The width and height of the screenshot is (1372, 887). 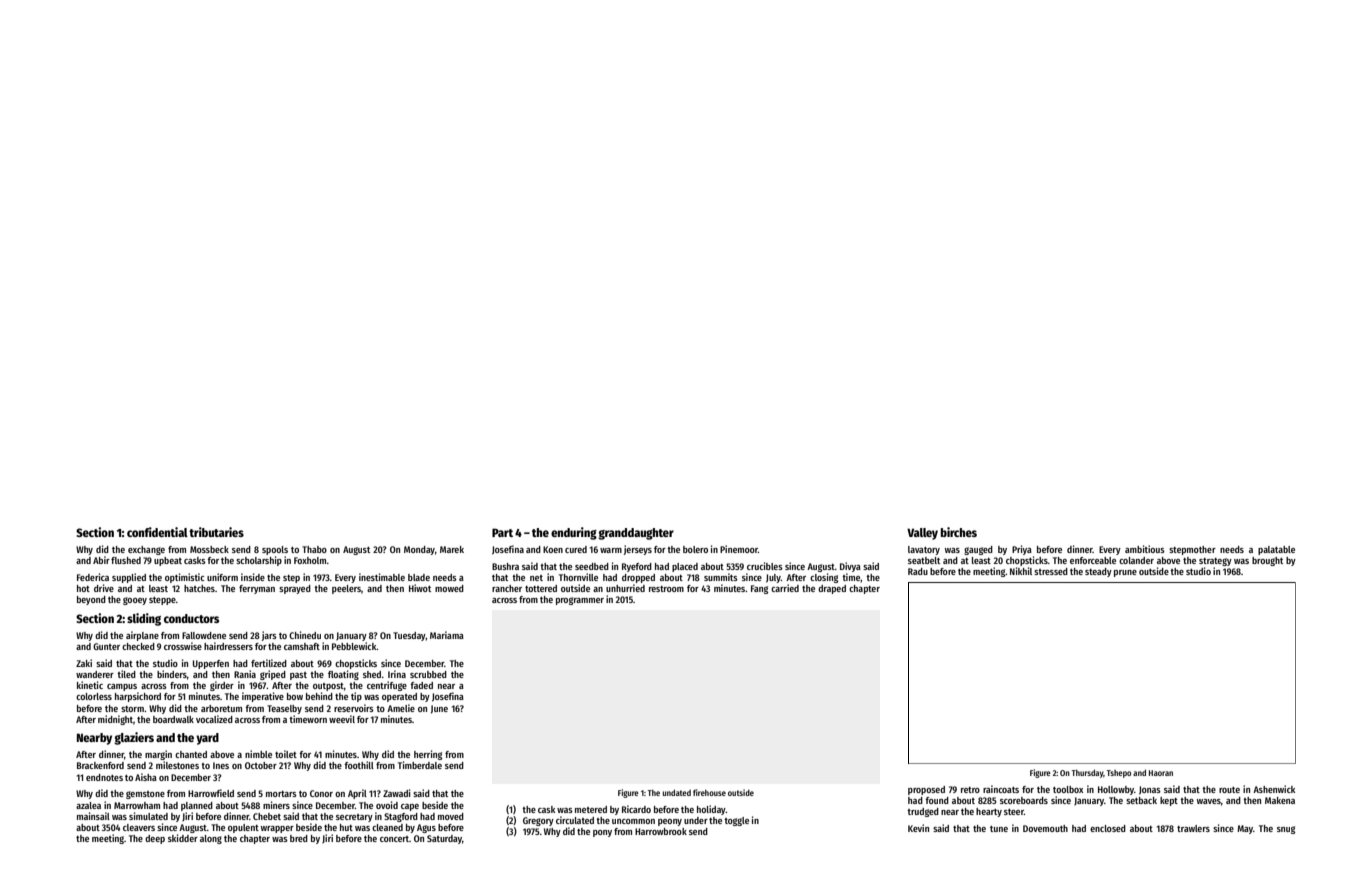 What do you see at coordinates (502, 532) in the screenshot?
I see `Part` at bounding box center [502, 532].
